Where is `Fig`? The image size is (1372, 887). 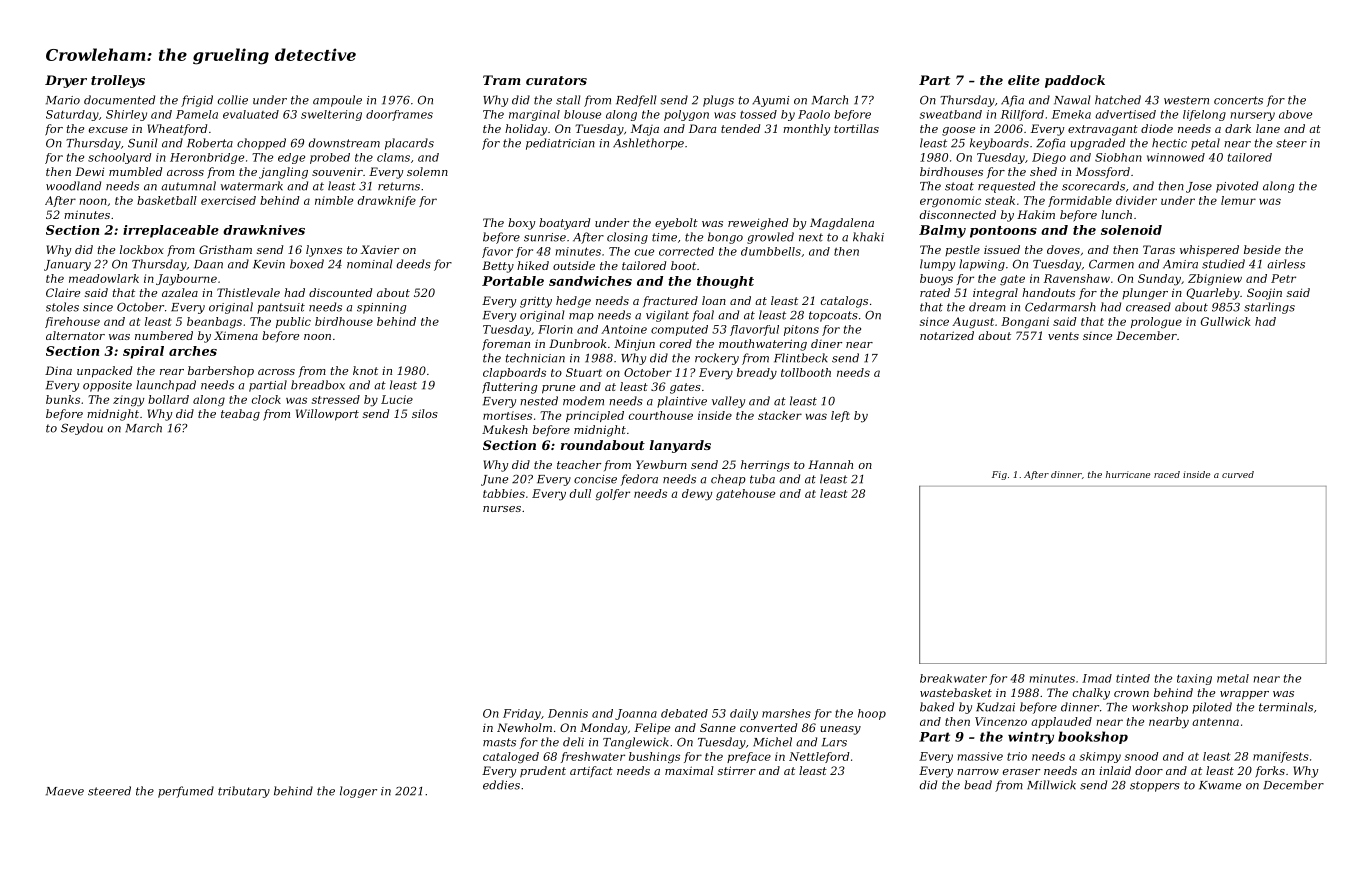
Fig is located at coordinates (999, 475).
